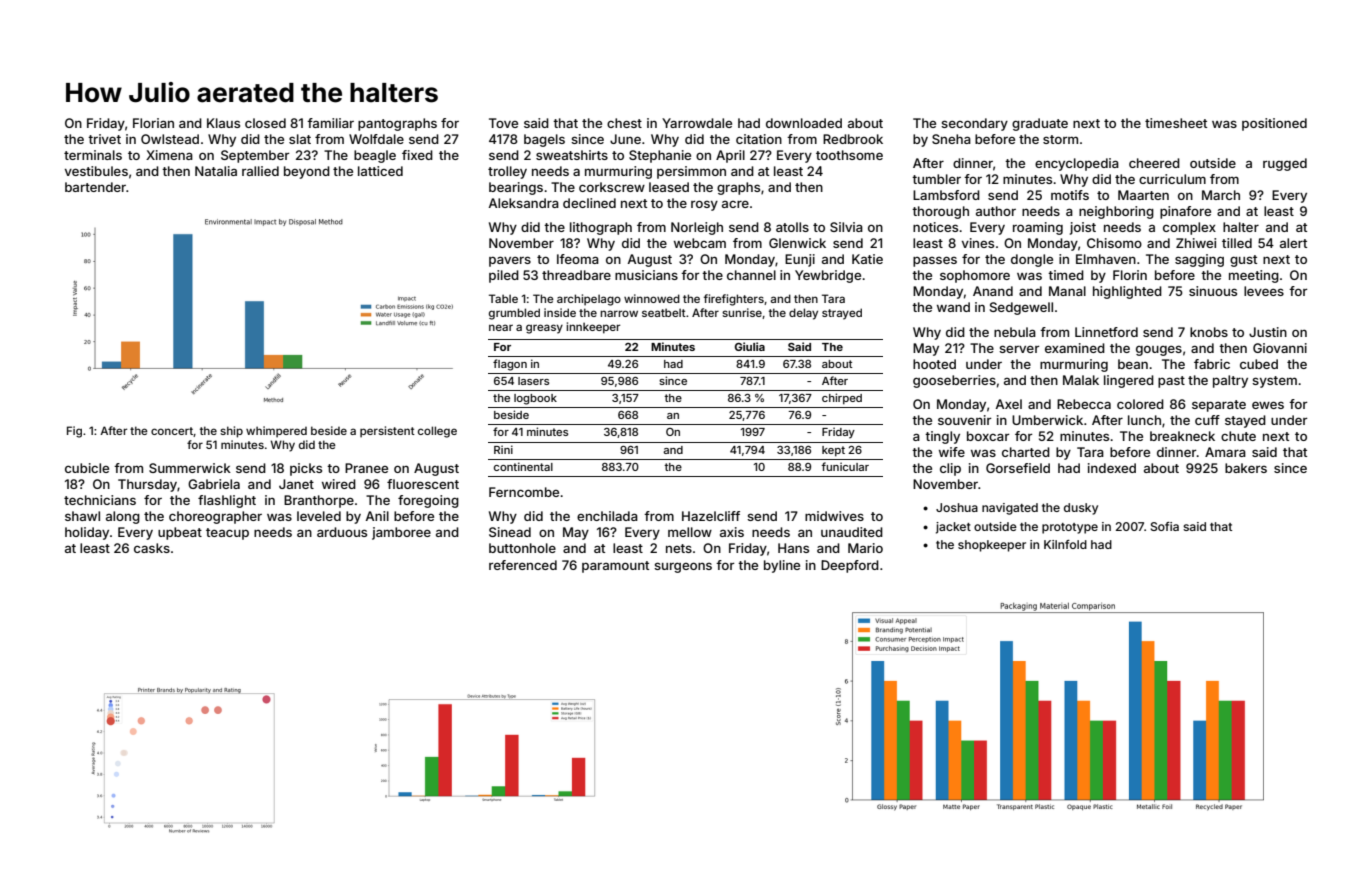 The height and width of the image is (887, 1372). I want to click on Deepford, so click(850, 566).
